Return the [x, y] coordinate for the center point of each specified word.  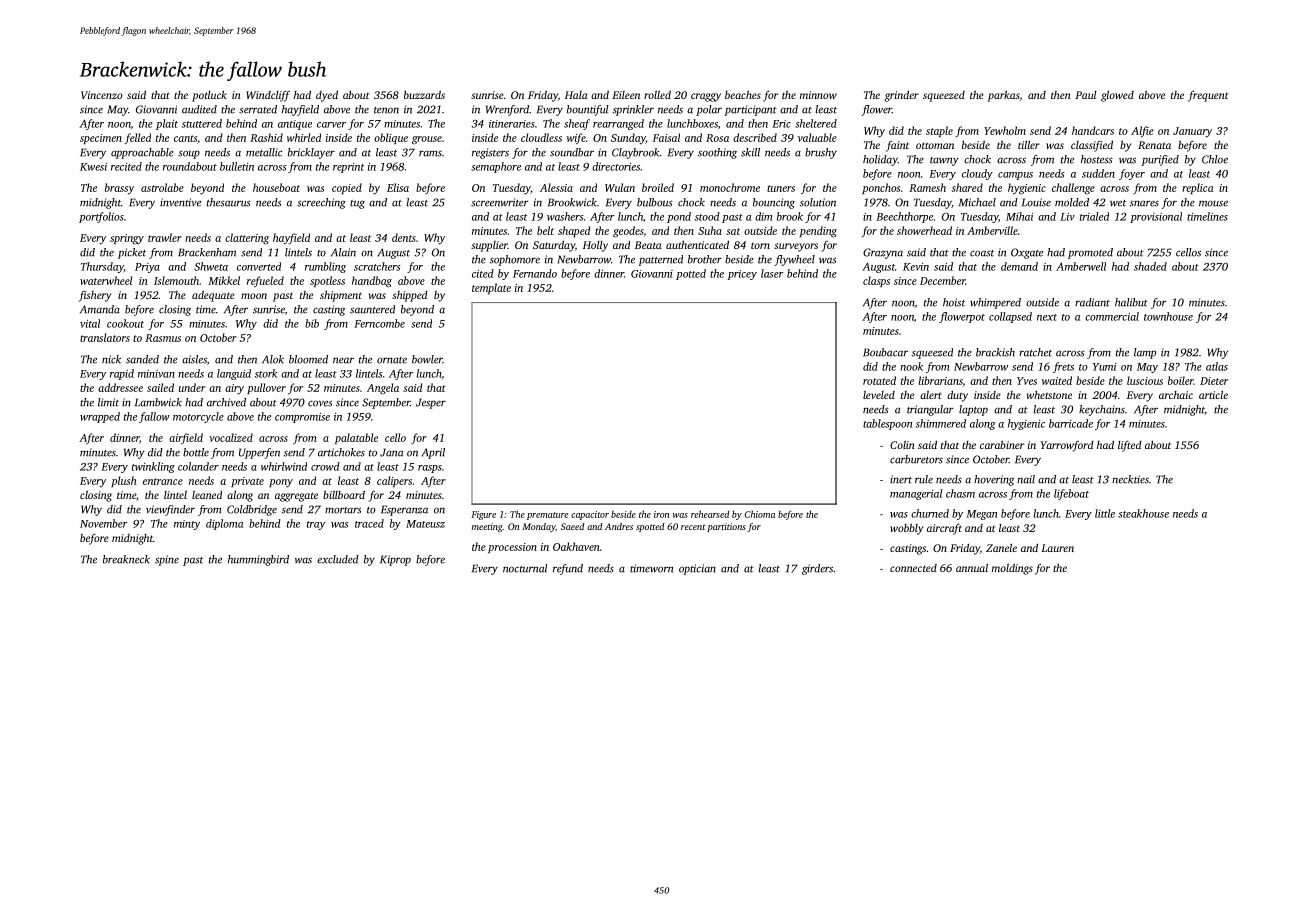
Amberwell [1081, 266]
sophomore [515, 260]
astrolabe [162, 187]
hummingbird [258, 560]
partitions [726, 527]
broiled [658, 187]
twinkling [153, 467]
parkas [1003, 96]
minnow [818, 95]
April [433, 453]
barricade [1071, 423]
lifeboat [1071, 494]
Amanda [100, 309]
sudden [1098, 173]
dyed [327, 96]
